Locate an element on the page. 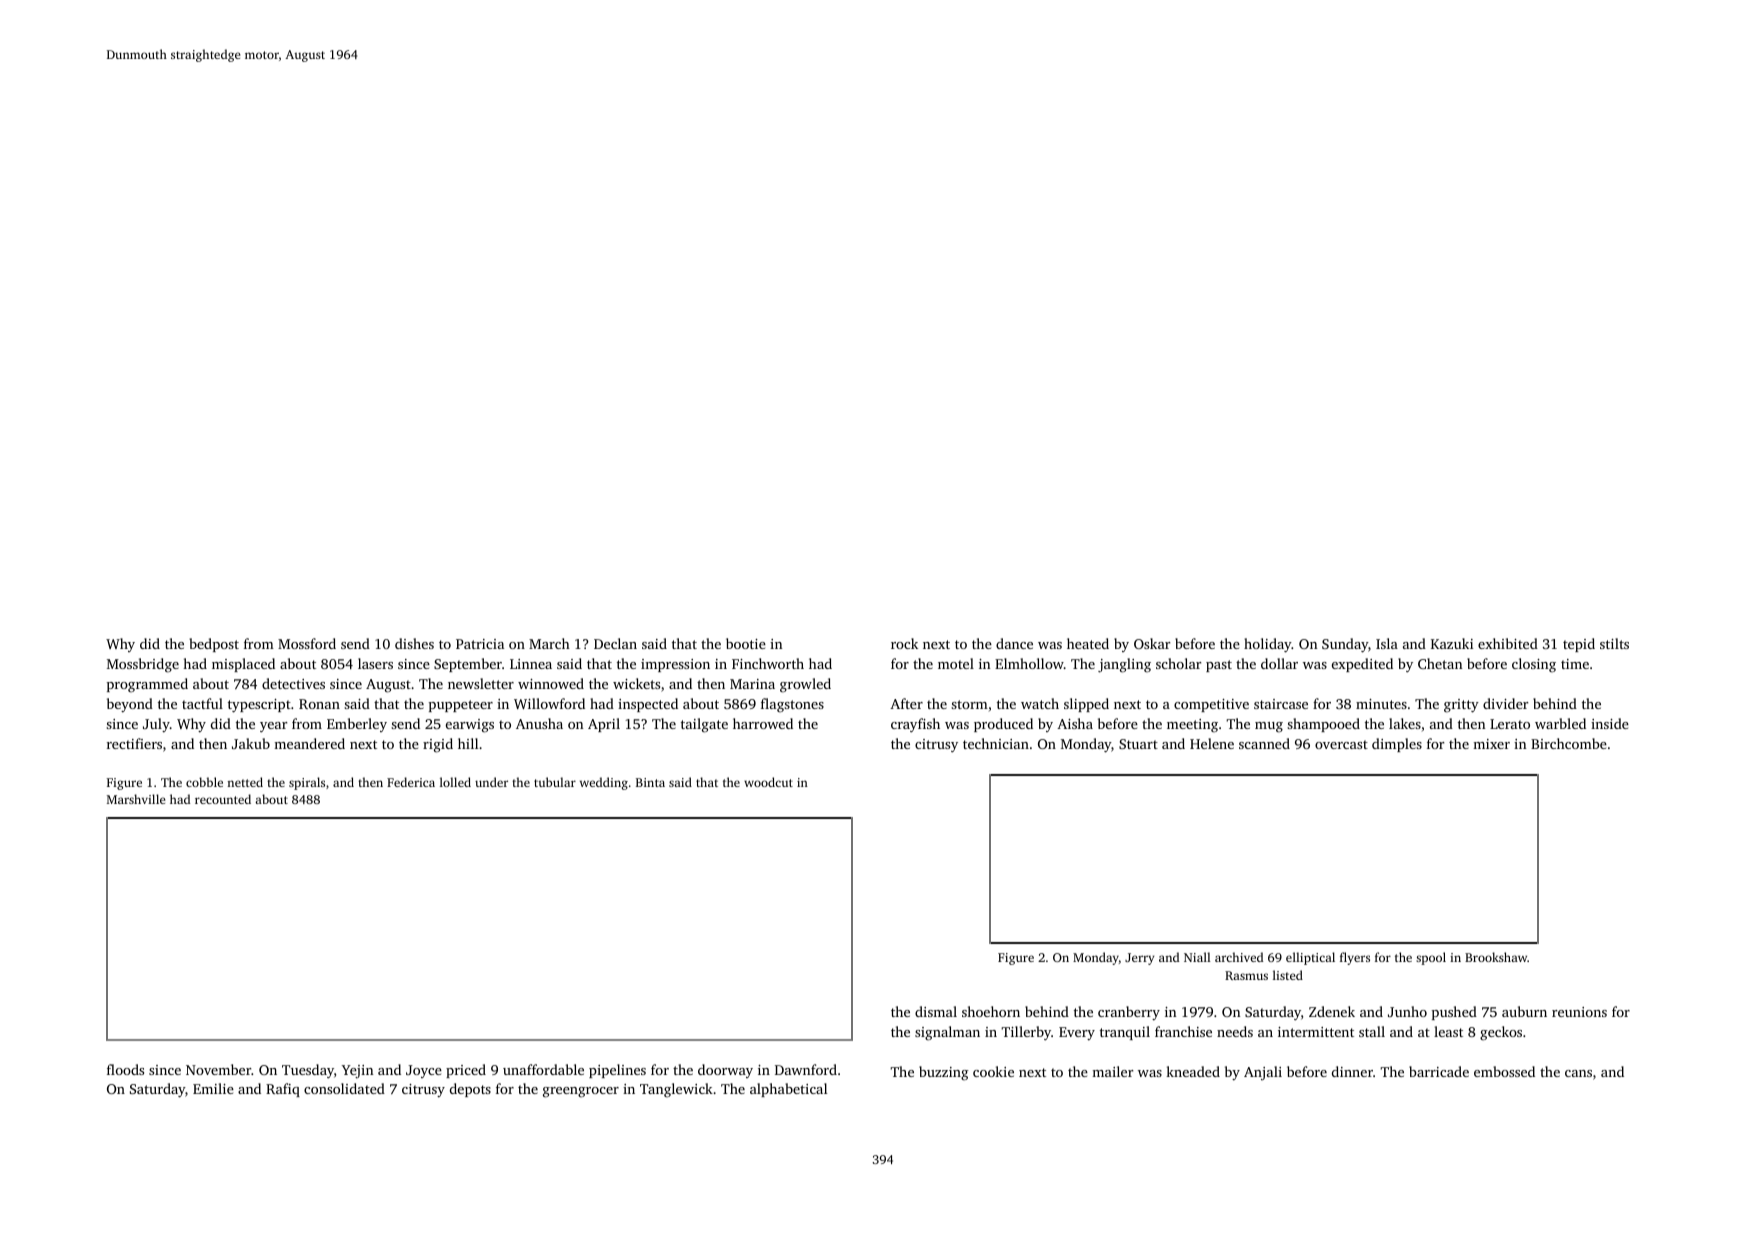 This document has width=1744, height=1233. competitive is located at coordinates (1211, 705).
